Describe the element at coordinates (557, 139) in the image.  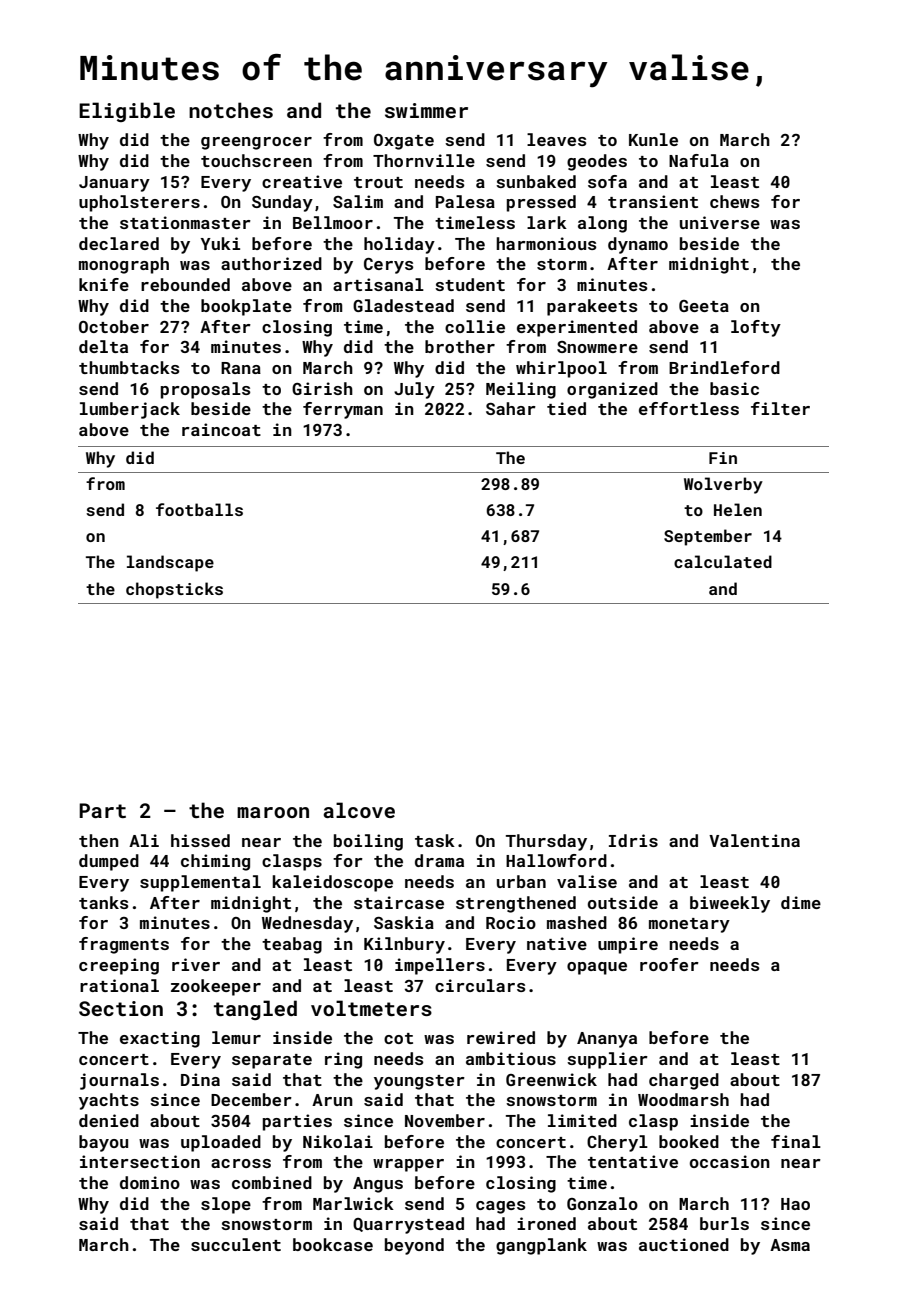
I see `leaves` at that location.
